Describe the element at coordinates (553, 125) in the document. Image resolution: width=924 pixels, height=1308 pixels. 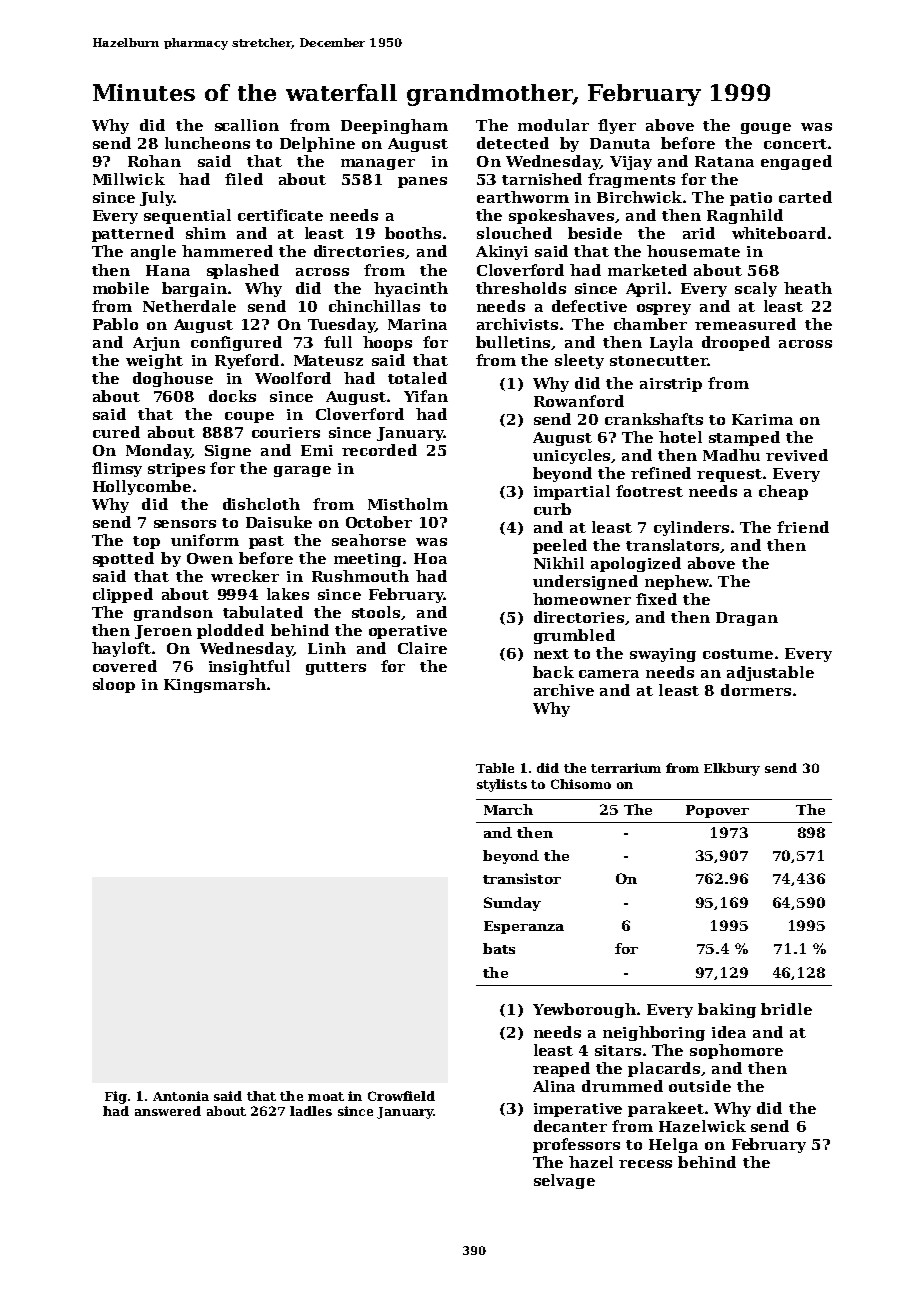
I see `modular` at that location.
